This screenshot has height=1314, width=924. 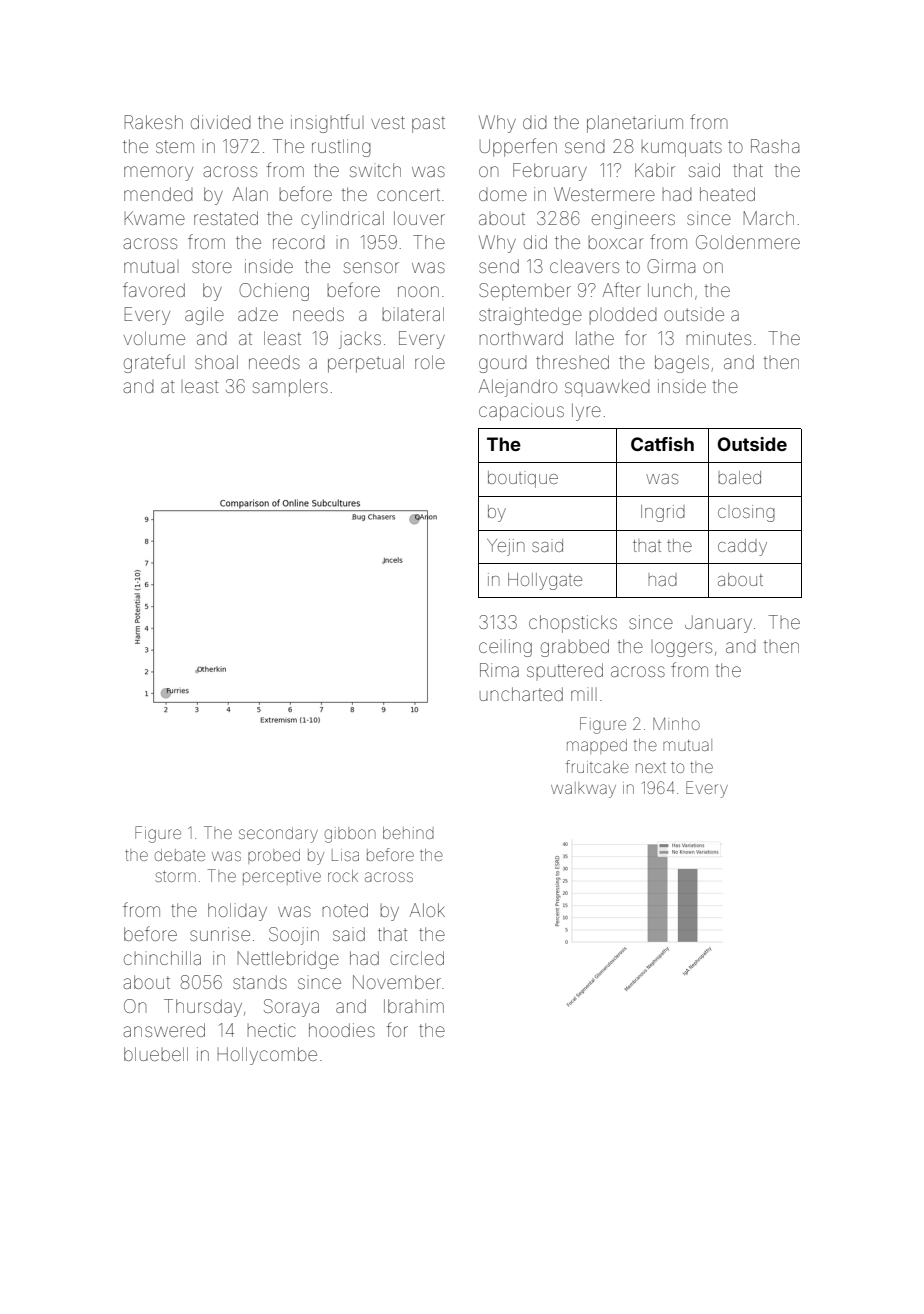 I want to click on Ibrahim, so click(x=414, y=1006).
